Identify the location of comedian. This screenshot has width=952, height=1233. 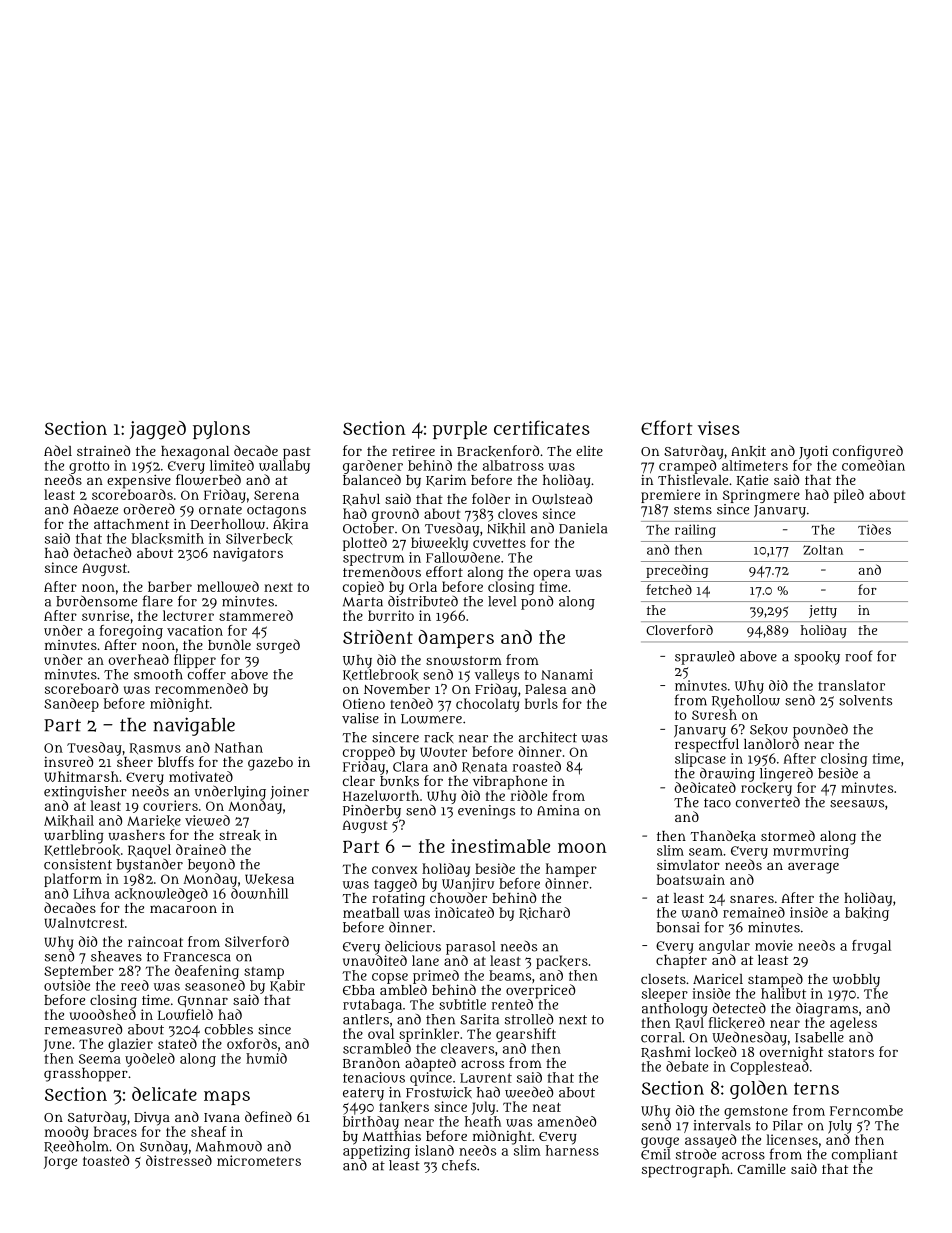
(873, 465).
